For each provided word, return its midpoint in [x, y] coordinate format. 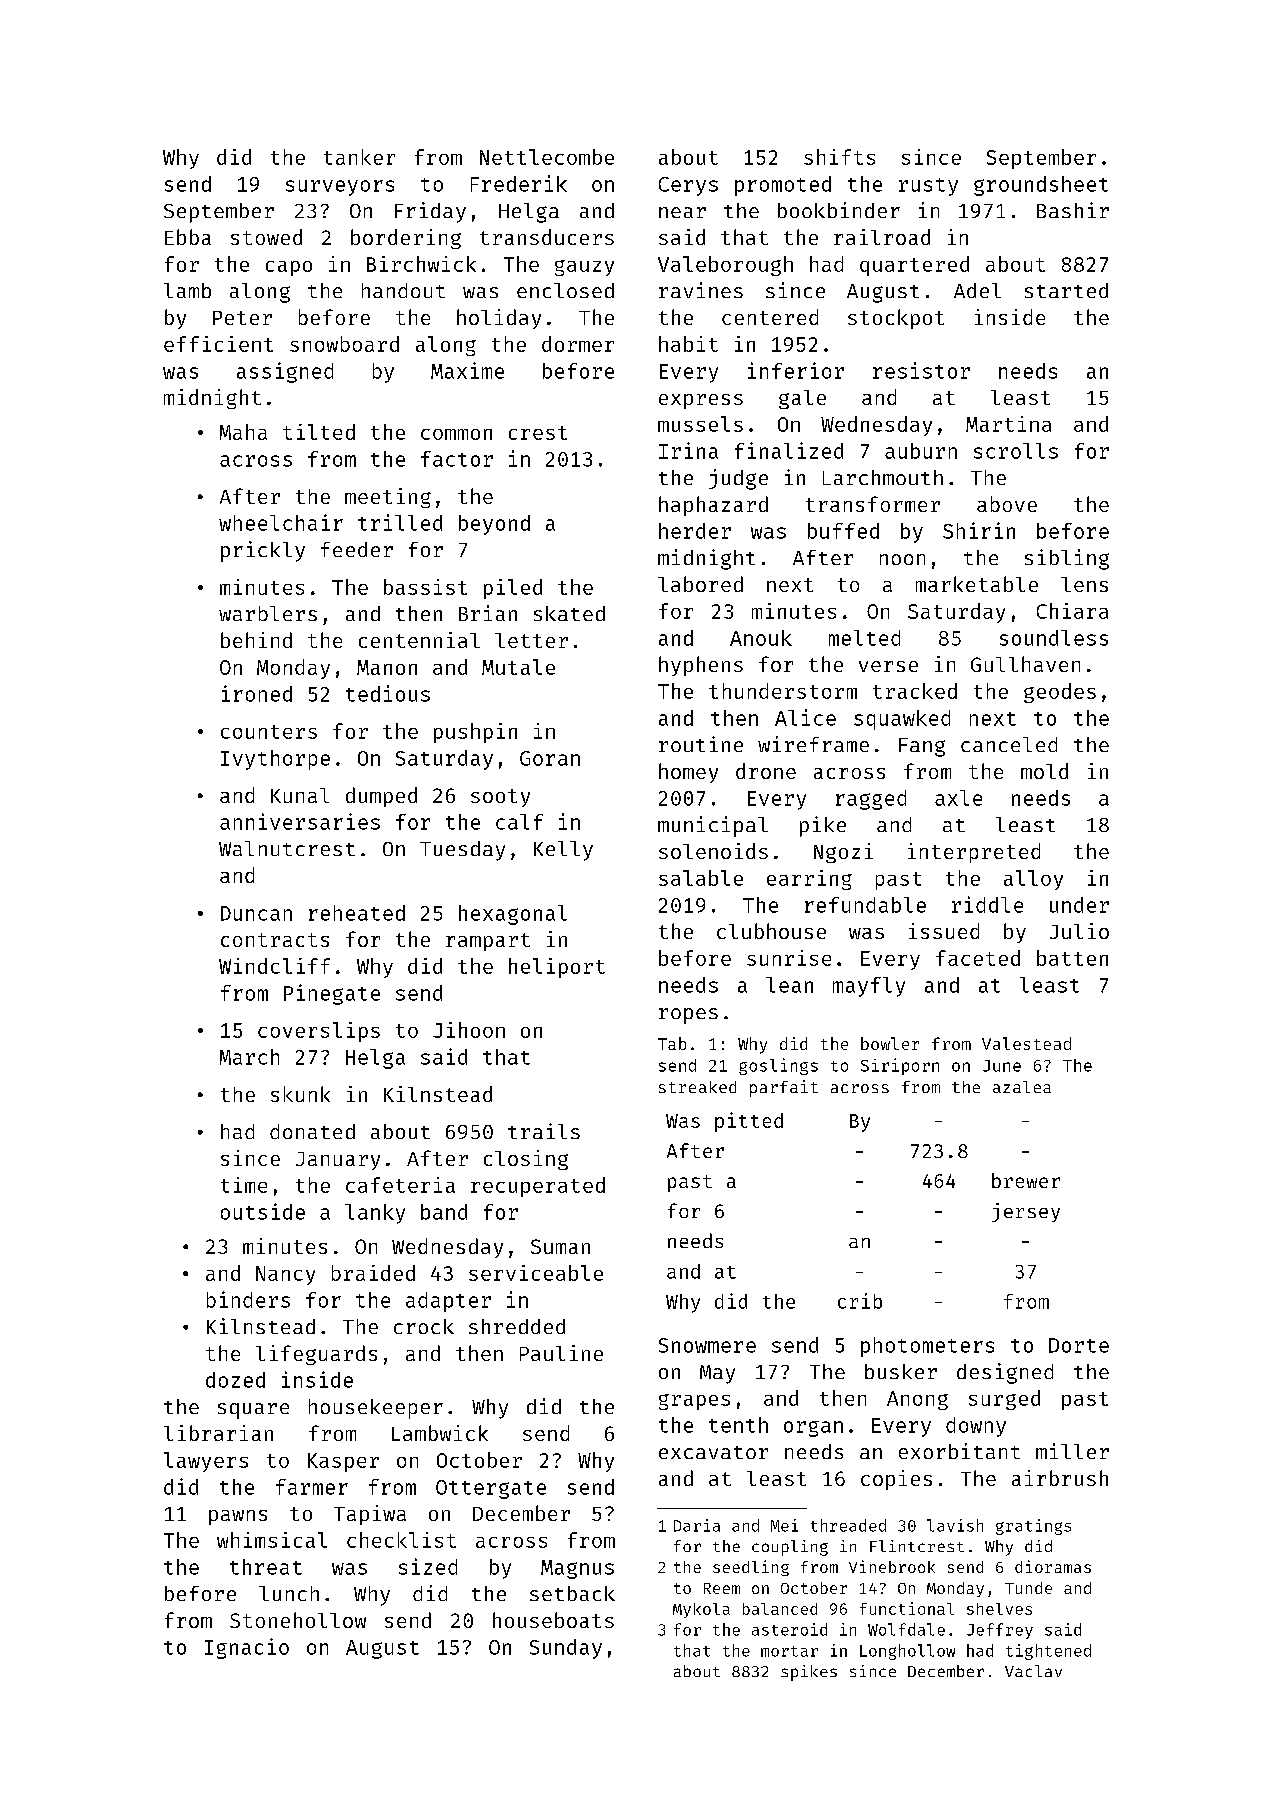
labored [700, 584]
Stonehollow [298, 1620]
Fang [922, 747]
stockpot [896, 319]
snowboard [344, 344]
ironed [257, 693]
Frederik [519, 183]
